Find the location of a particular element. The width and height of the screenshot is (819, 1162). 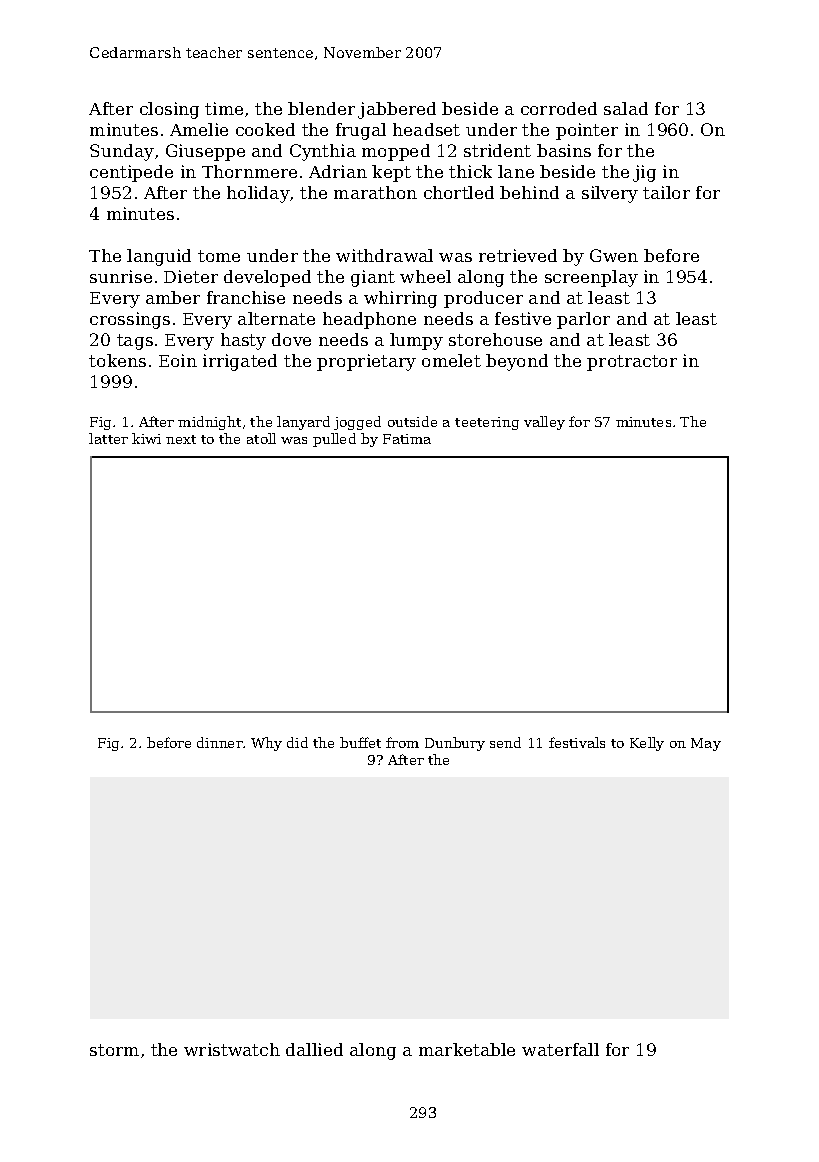

storm is located at coordinates (114, 1050).
